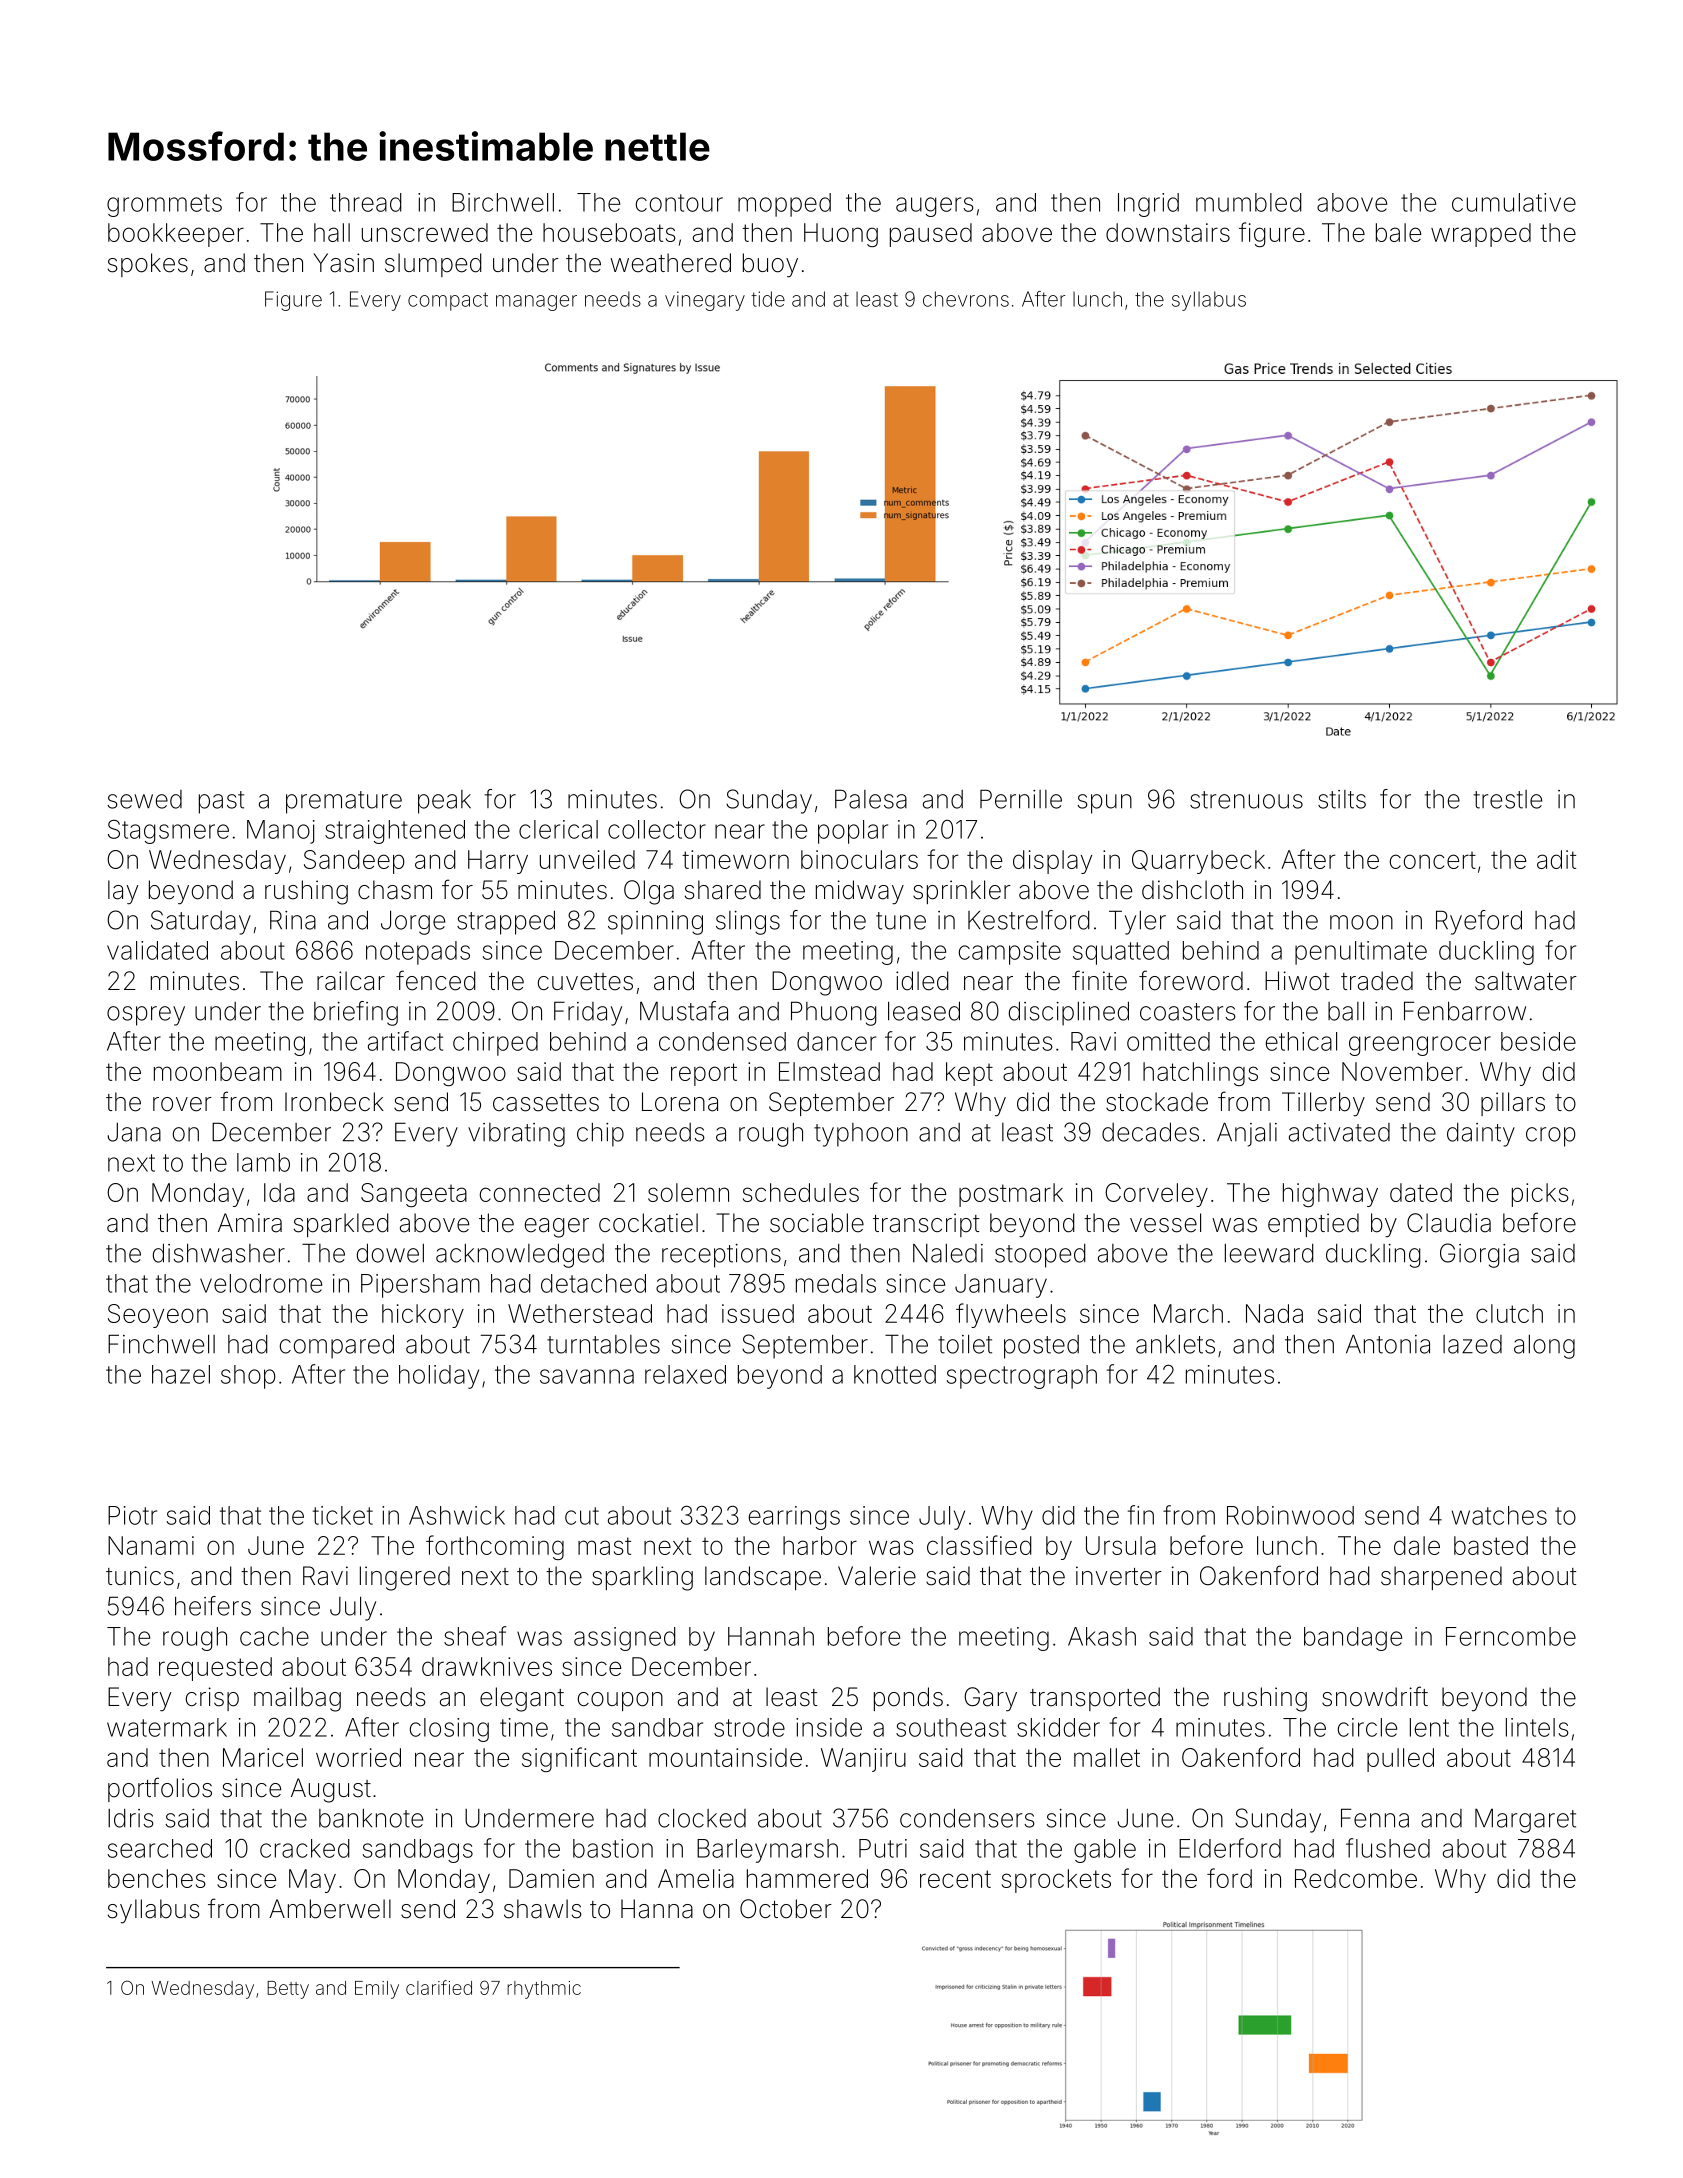 This screenshot has height=2178, width=1683. Describe the element at coordinates (1356, 1878) in the screenshot. I see `Redcombe` at that location.
